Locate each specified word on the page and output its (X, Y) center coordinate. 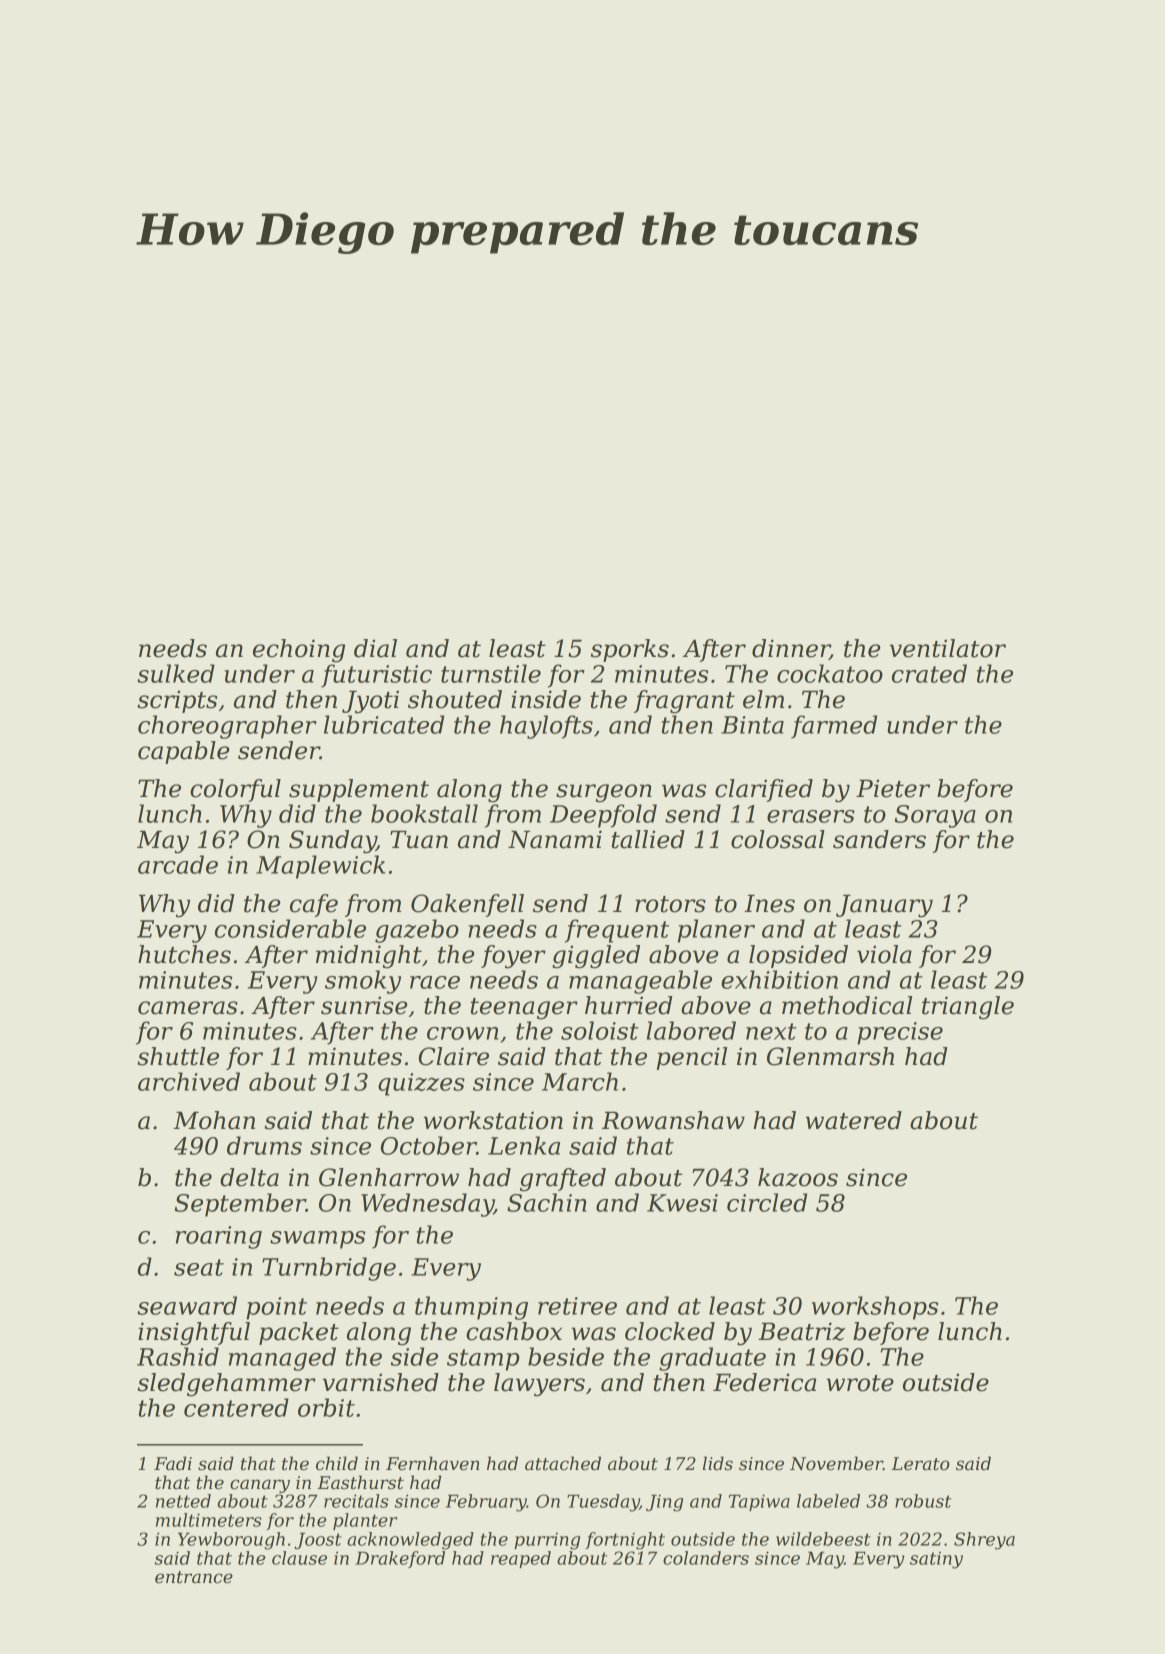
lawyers (539, 1385)
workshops (875, 1308)
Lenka (524, 1145)
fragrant (684, 702)
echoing (299, 651)
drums (264, 1145)
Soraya (935, 816)
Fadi (173, 1463)
